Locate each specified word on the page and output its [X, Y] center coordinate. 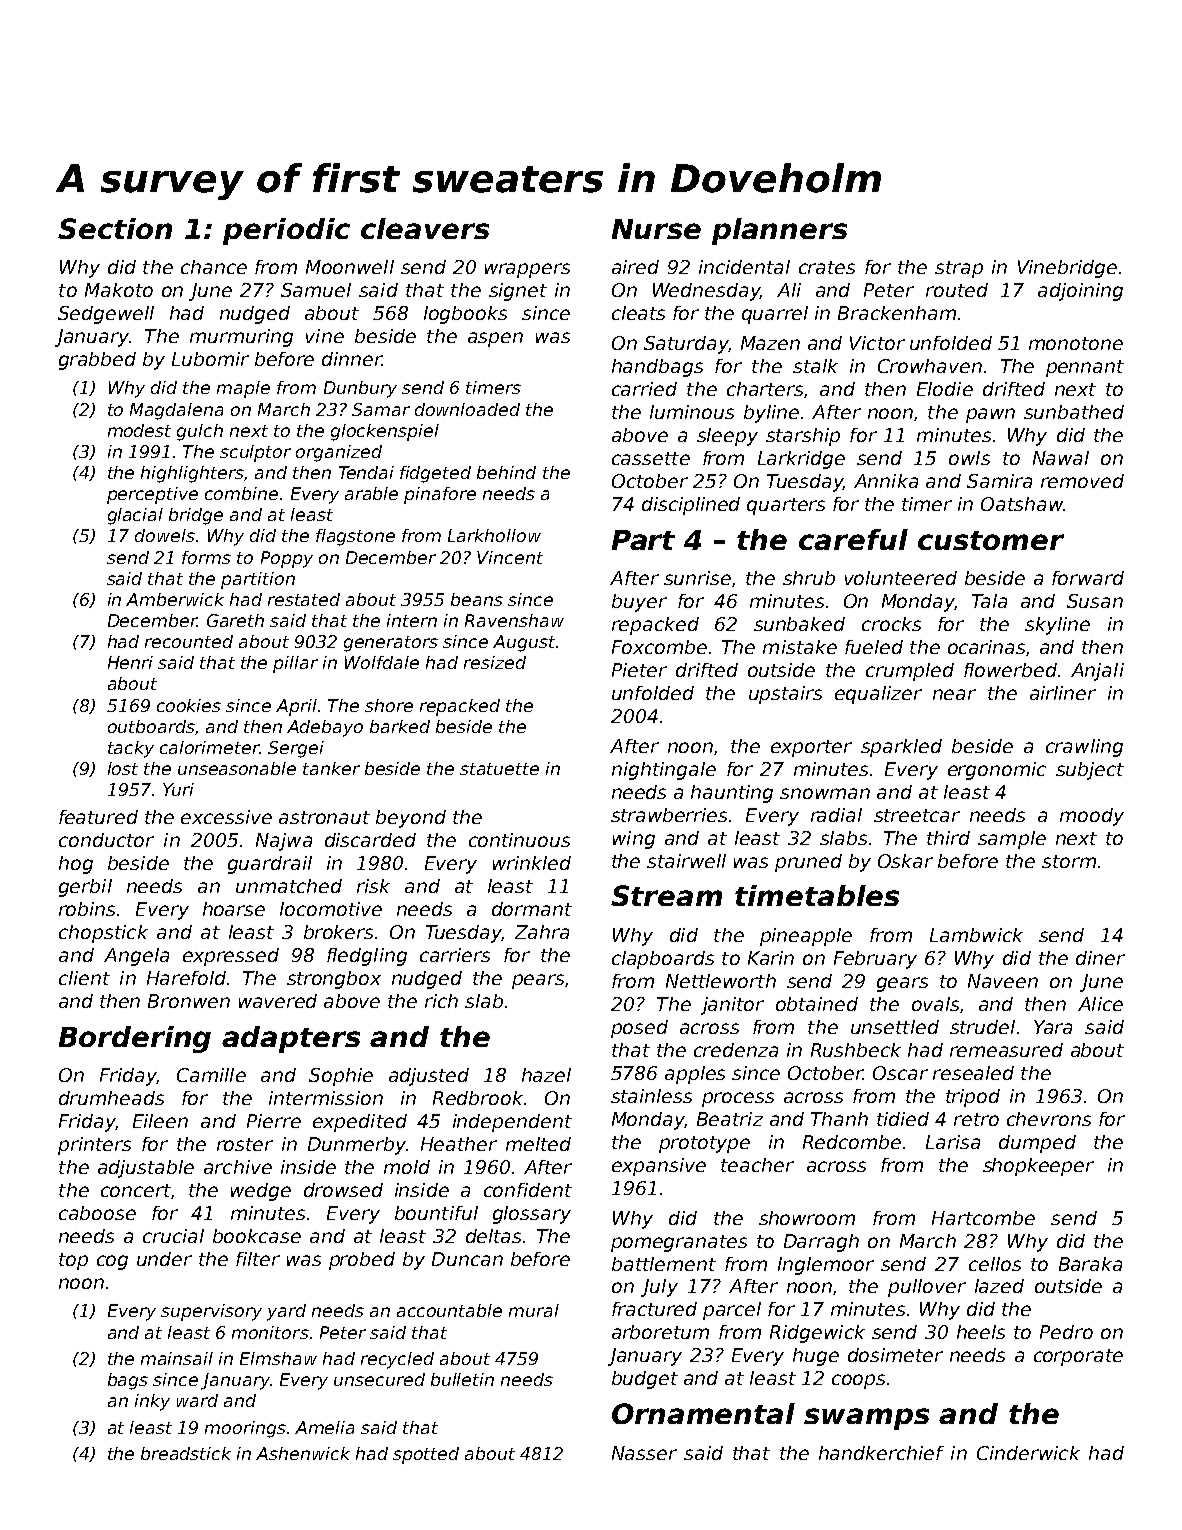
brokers [338, 932]
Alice [1100, 1004]
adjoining [1080, 292]
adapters [291, 1039]
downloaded [467, 409]
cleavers [425, 228]
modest [139, 430]
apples [695, 1075]
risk [373, 886]
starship [803, 437]
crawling [1084, 748]
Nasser [644, 1453]
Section [115, 228]
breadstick [186, 1453]
